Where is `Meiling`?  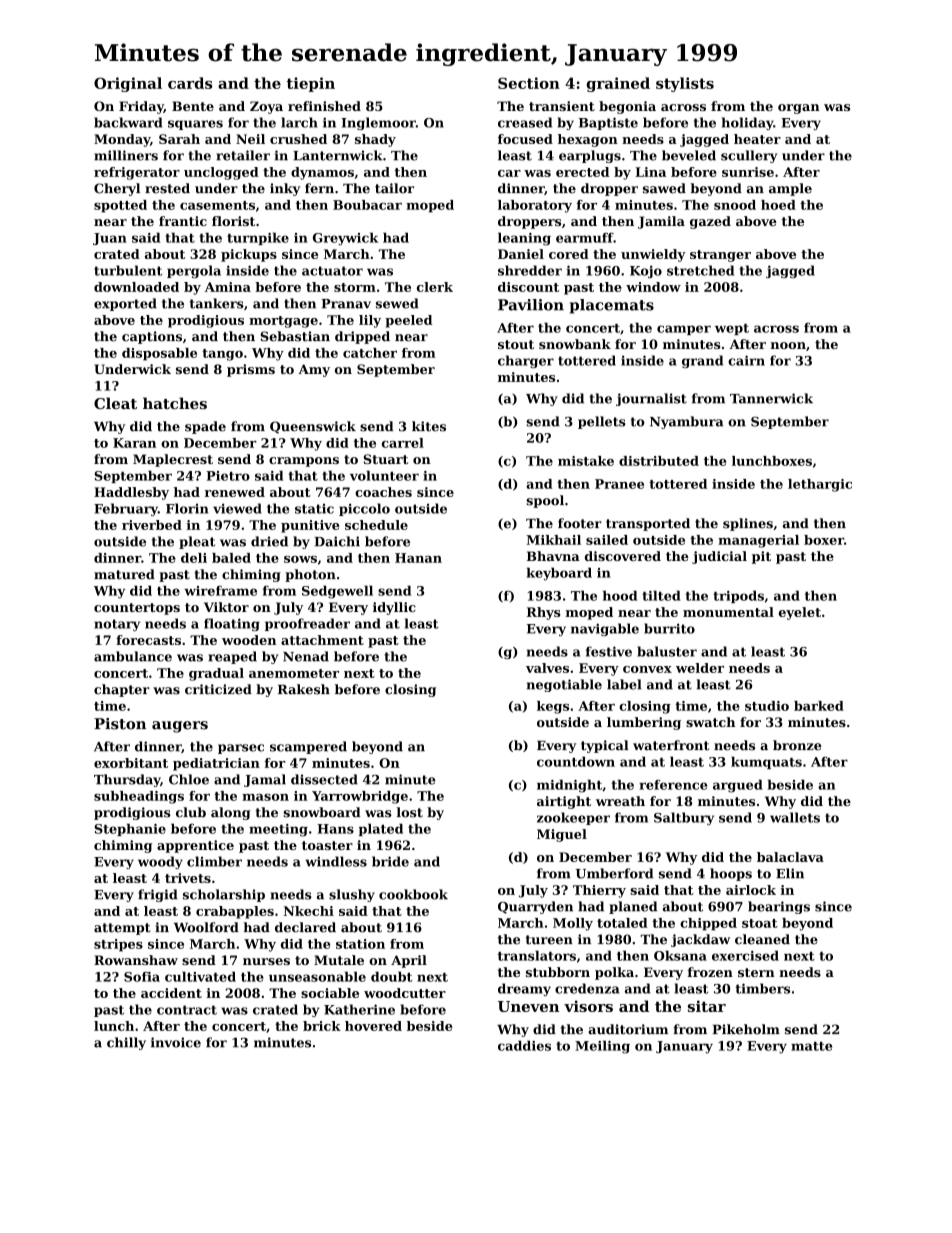 Meiling is located at coordinates (602, 1047).
